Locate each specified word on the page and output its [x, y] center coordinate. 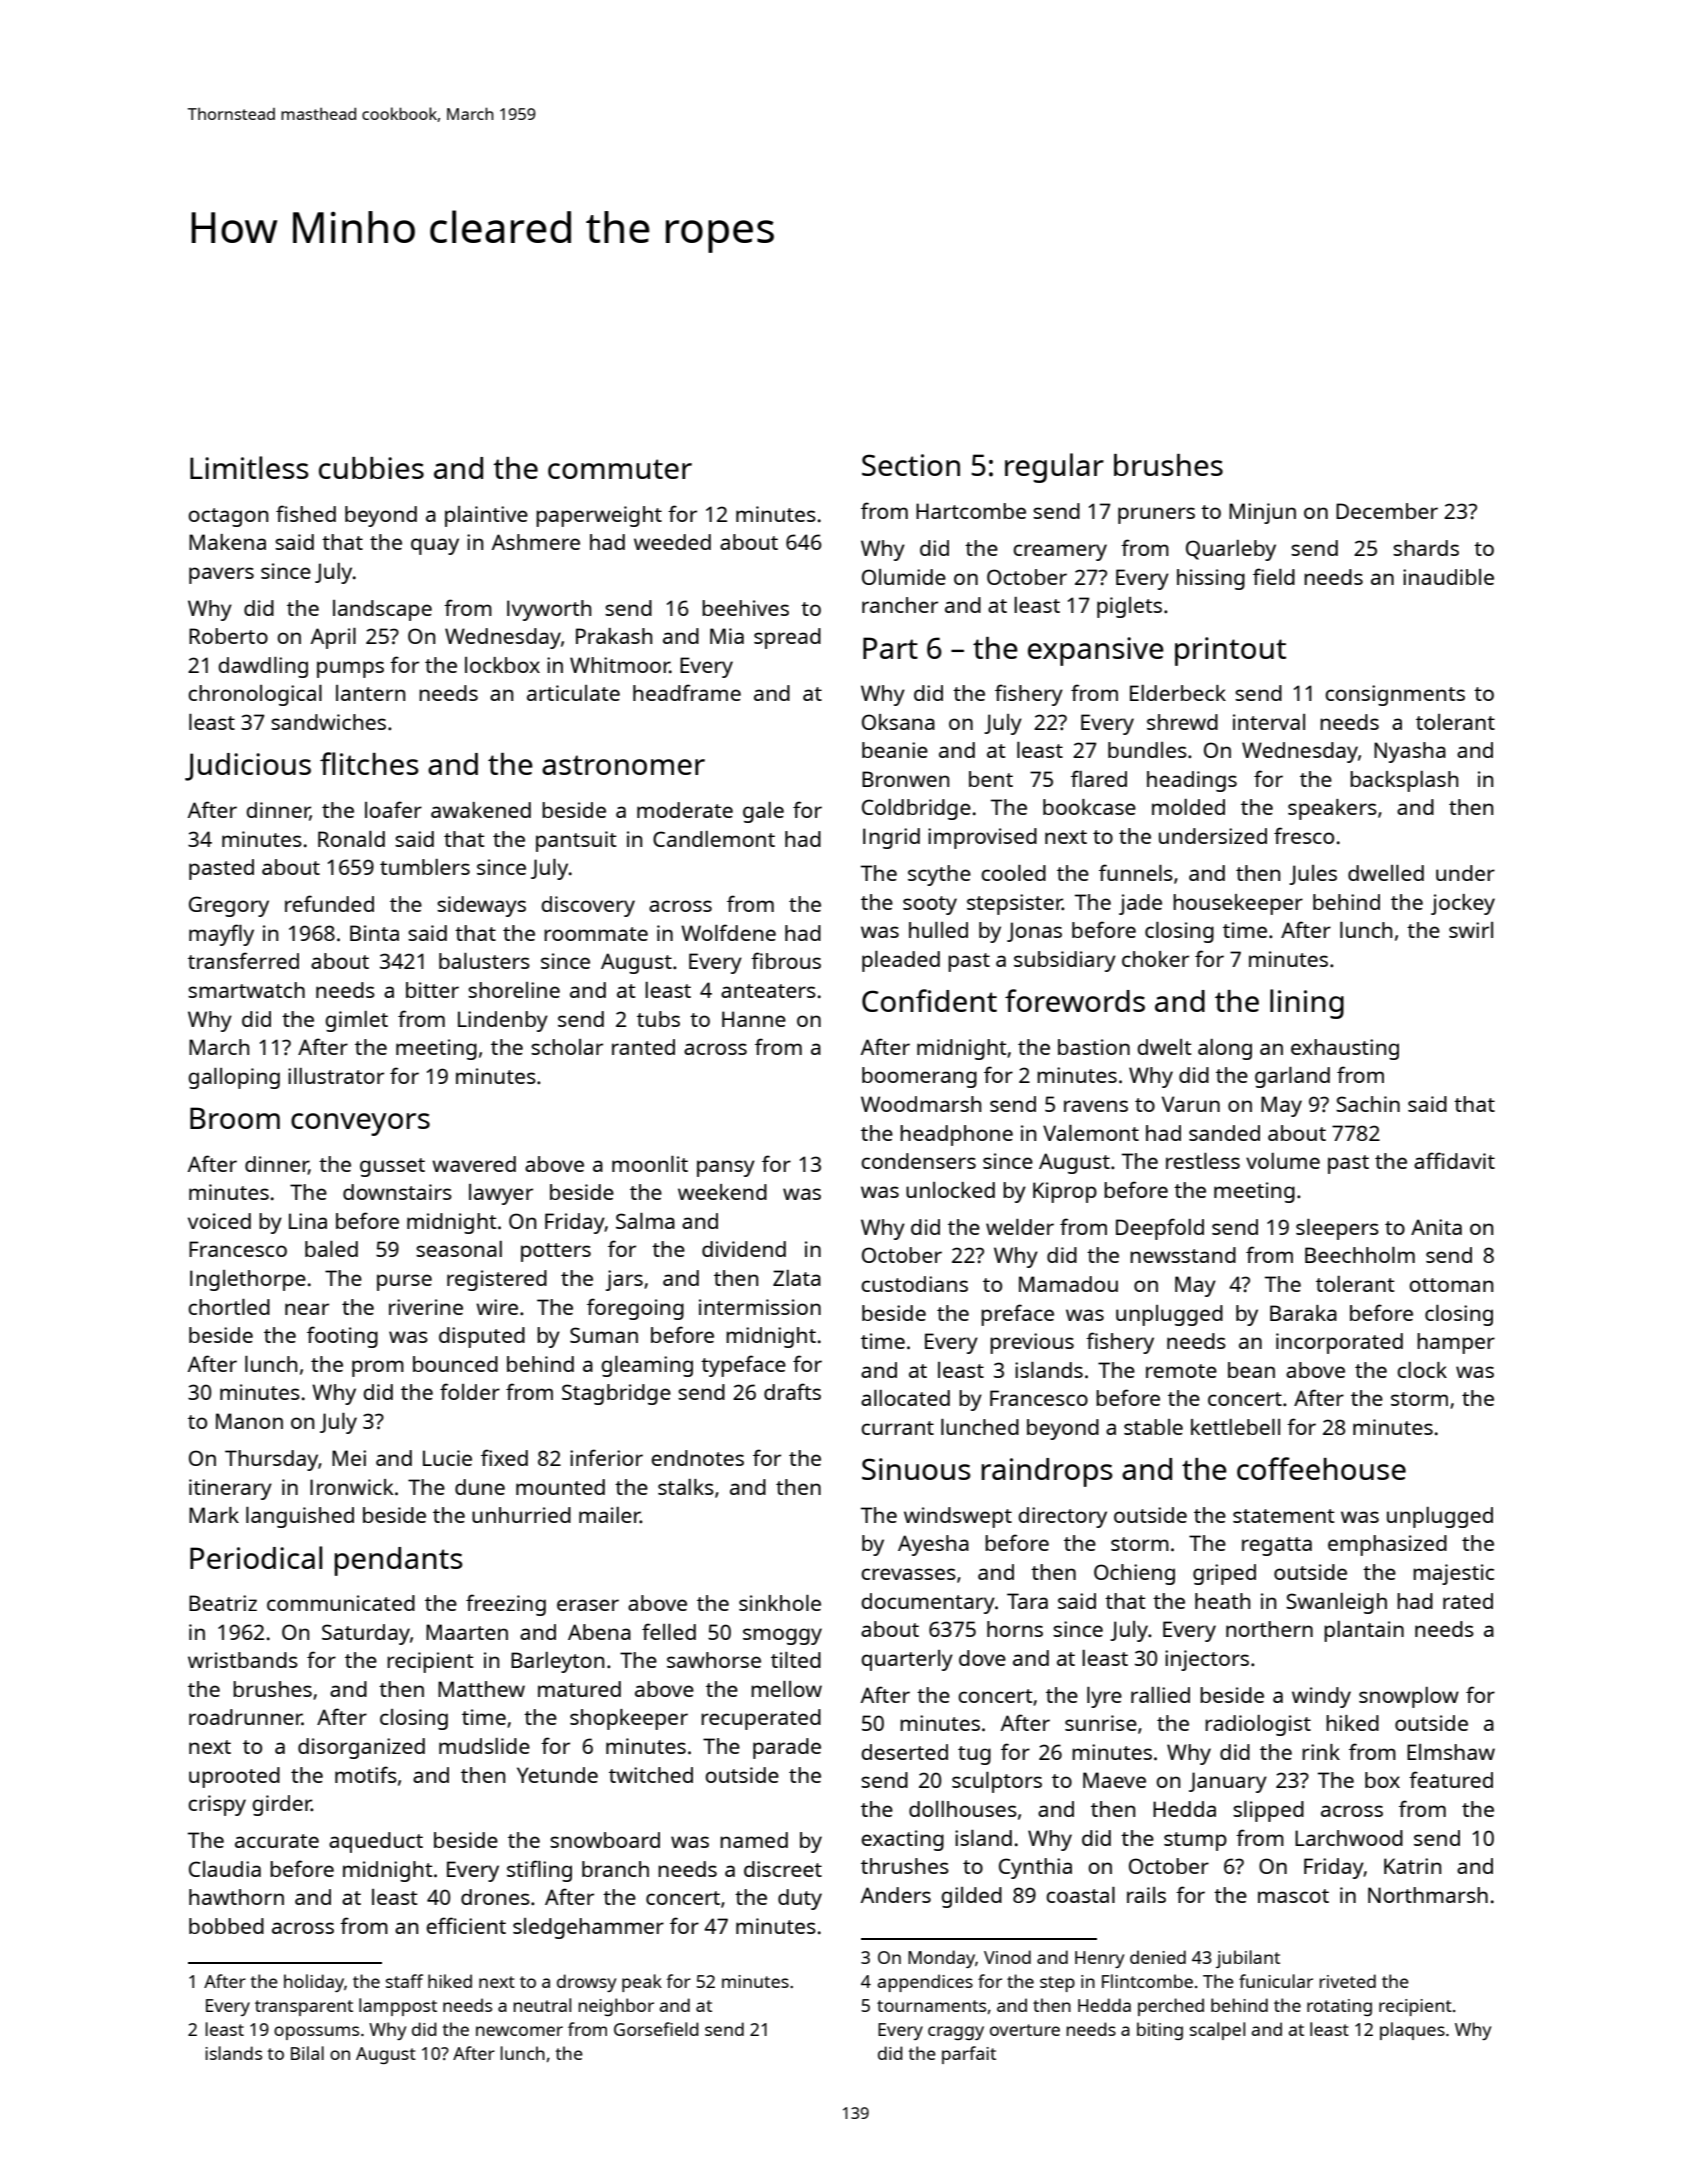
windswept [958, 1517]
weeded [672, 542]
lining [1307, 1004]
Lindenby [503, 1021]
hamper [1456, 1343]
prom [378, 1368]
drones [495, 1897]
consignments [1395, 695]
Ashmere [536, 542]
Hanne [754, 1019]
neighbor [616, 2007]
